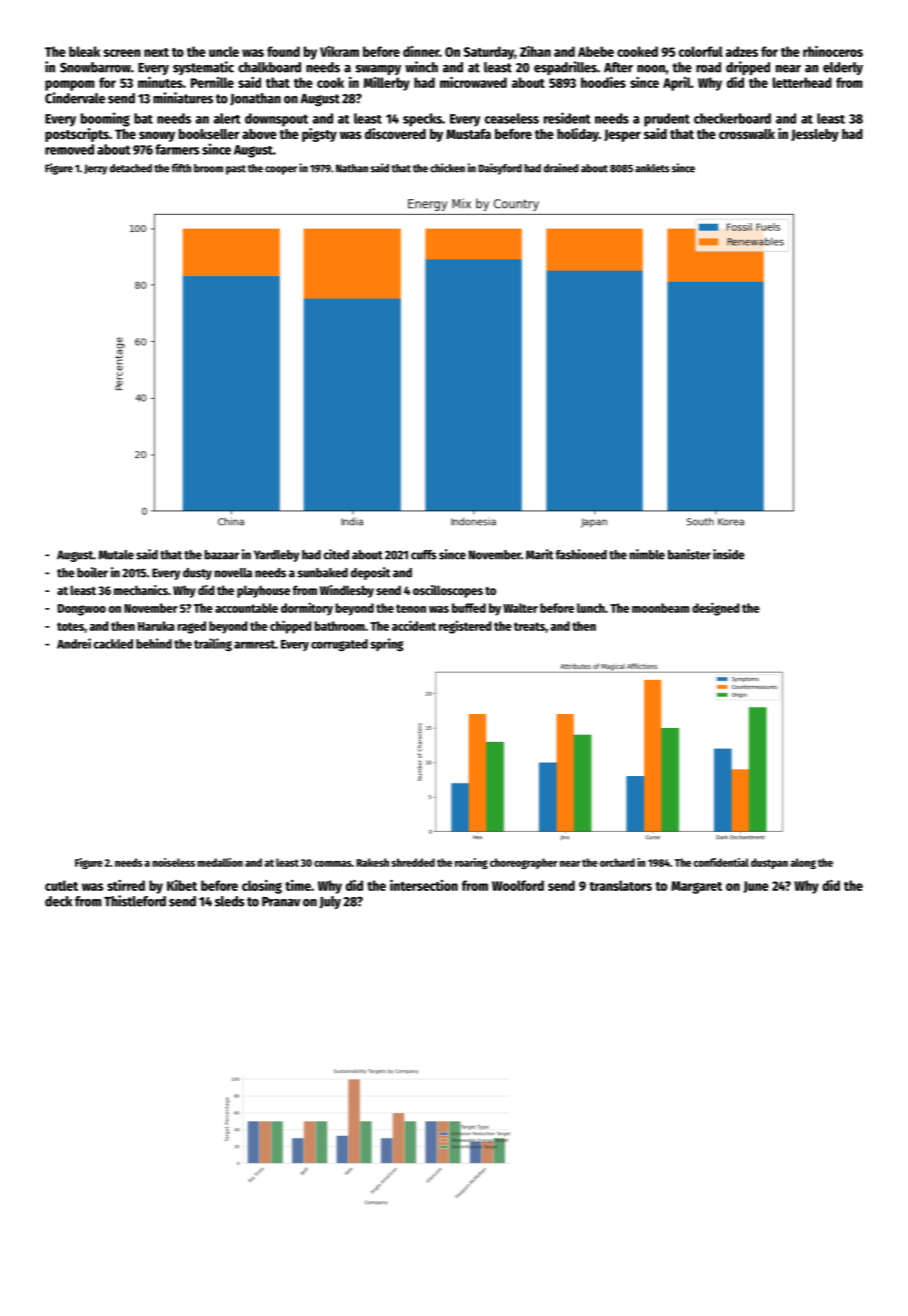 Image resolution: width=908 pixels, height=1316 pixels. What do you see at coordinates (173, 862) in the screenshot?
I see `noiseless` at bounding box center [173, 862].
